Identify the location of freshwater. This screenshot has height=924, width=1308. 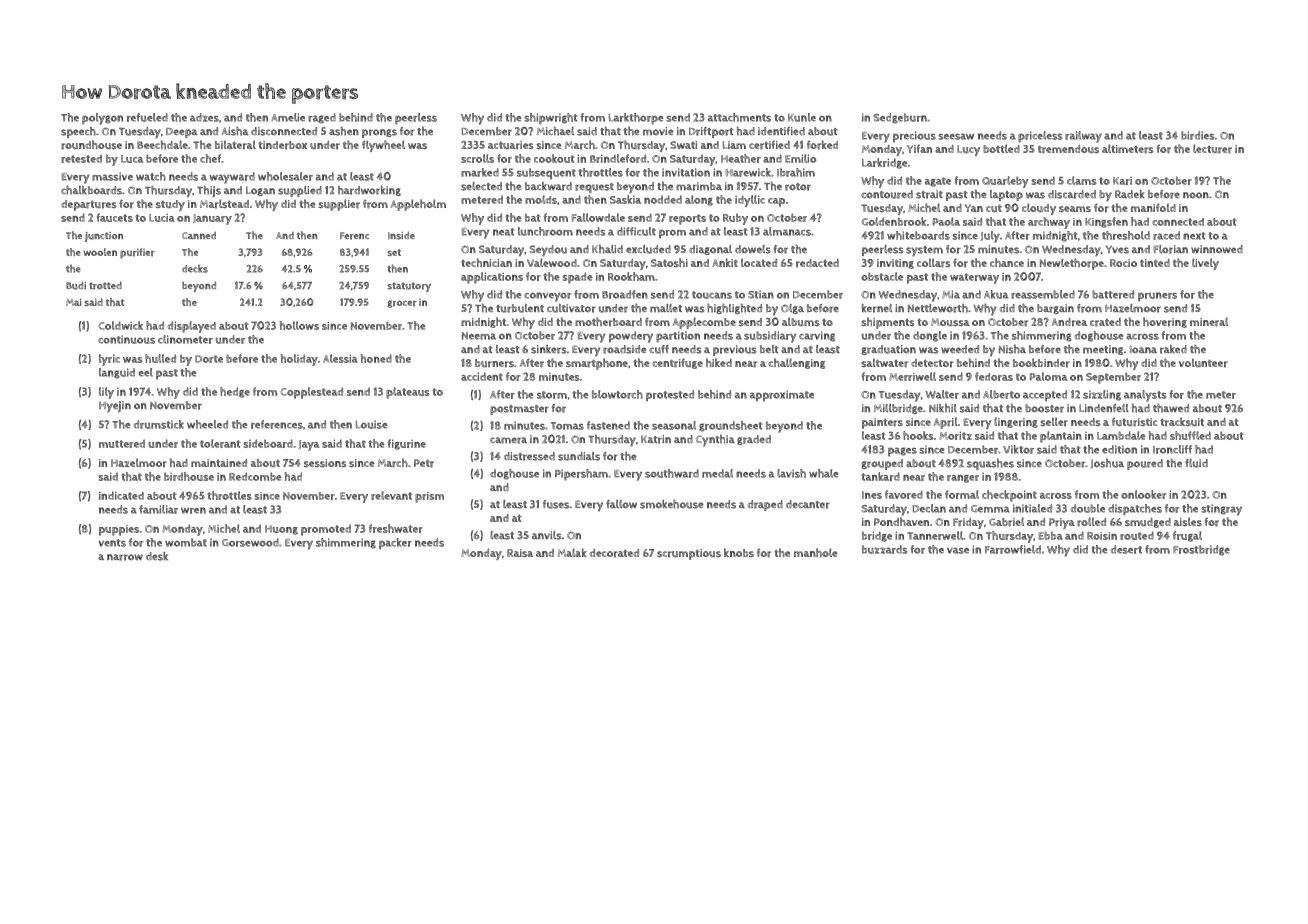
(396, 528).
